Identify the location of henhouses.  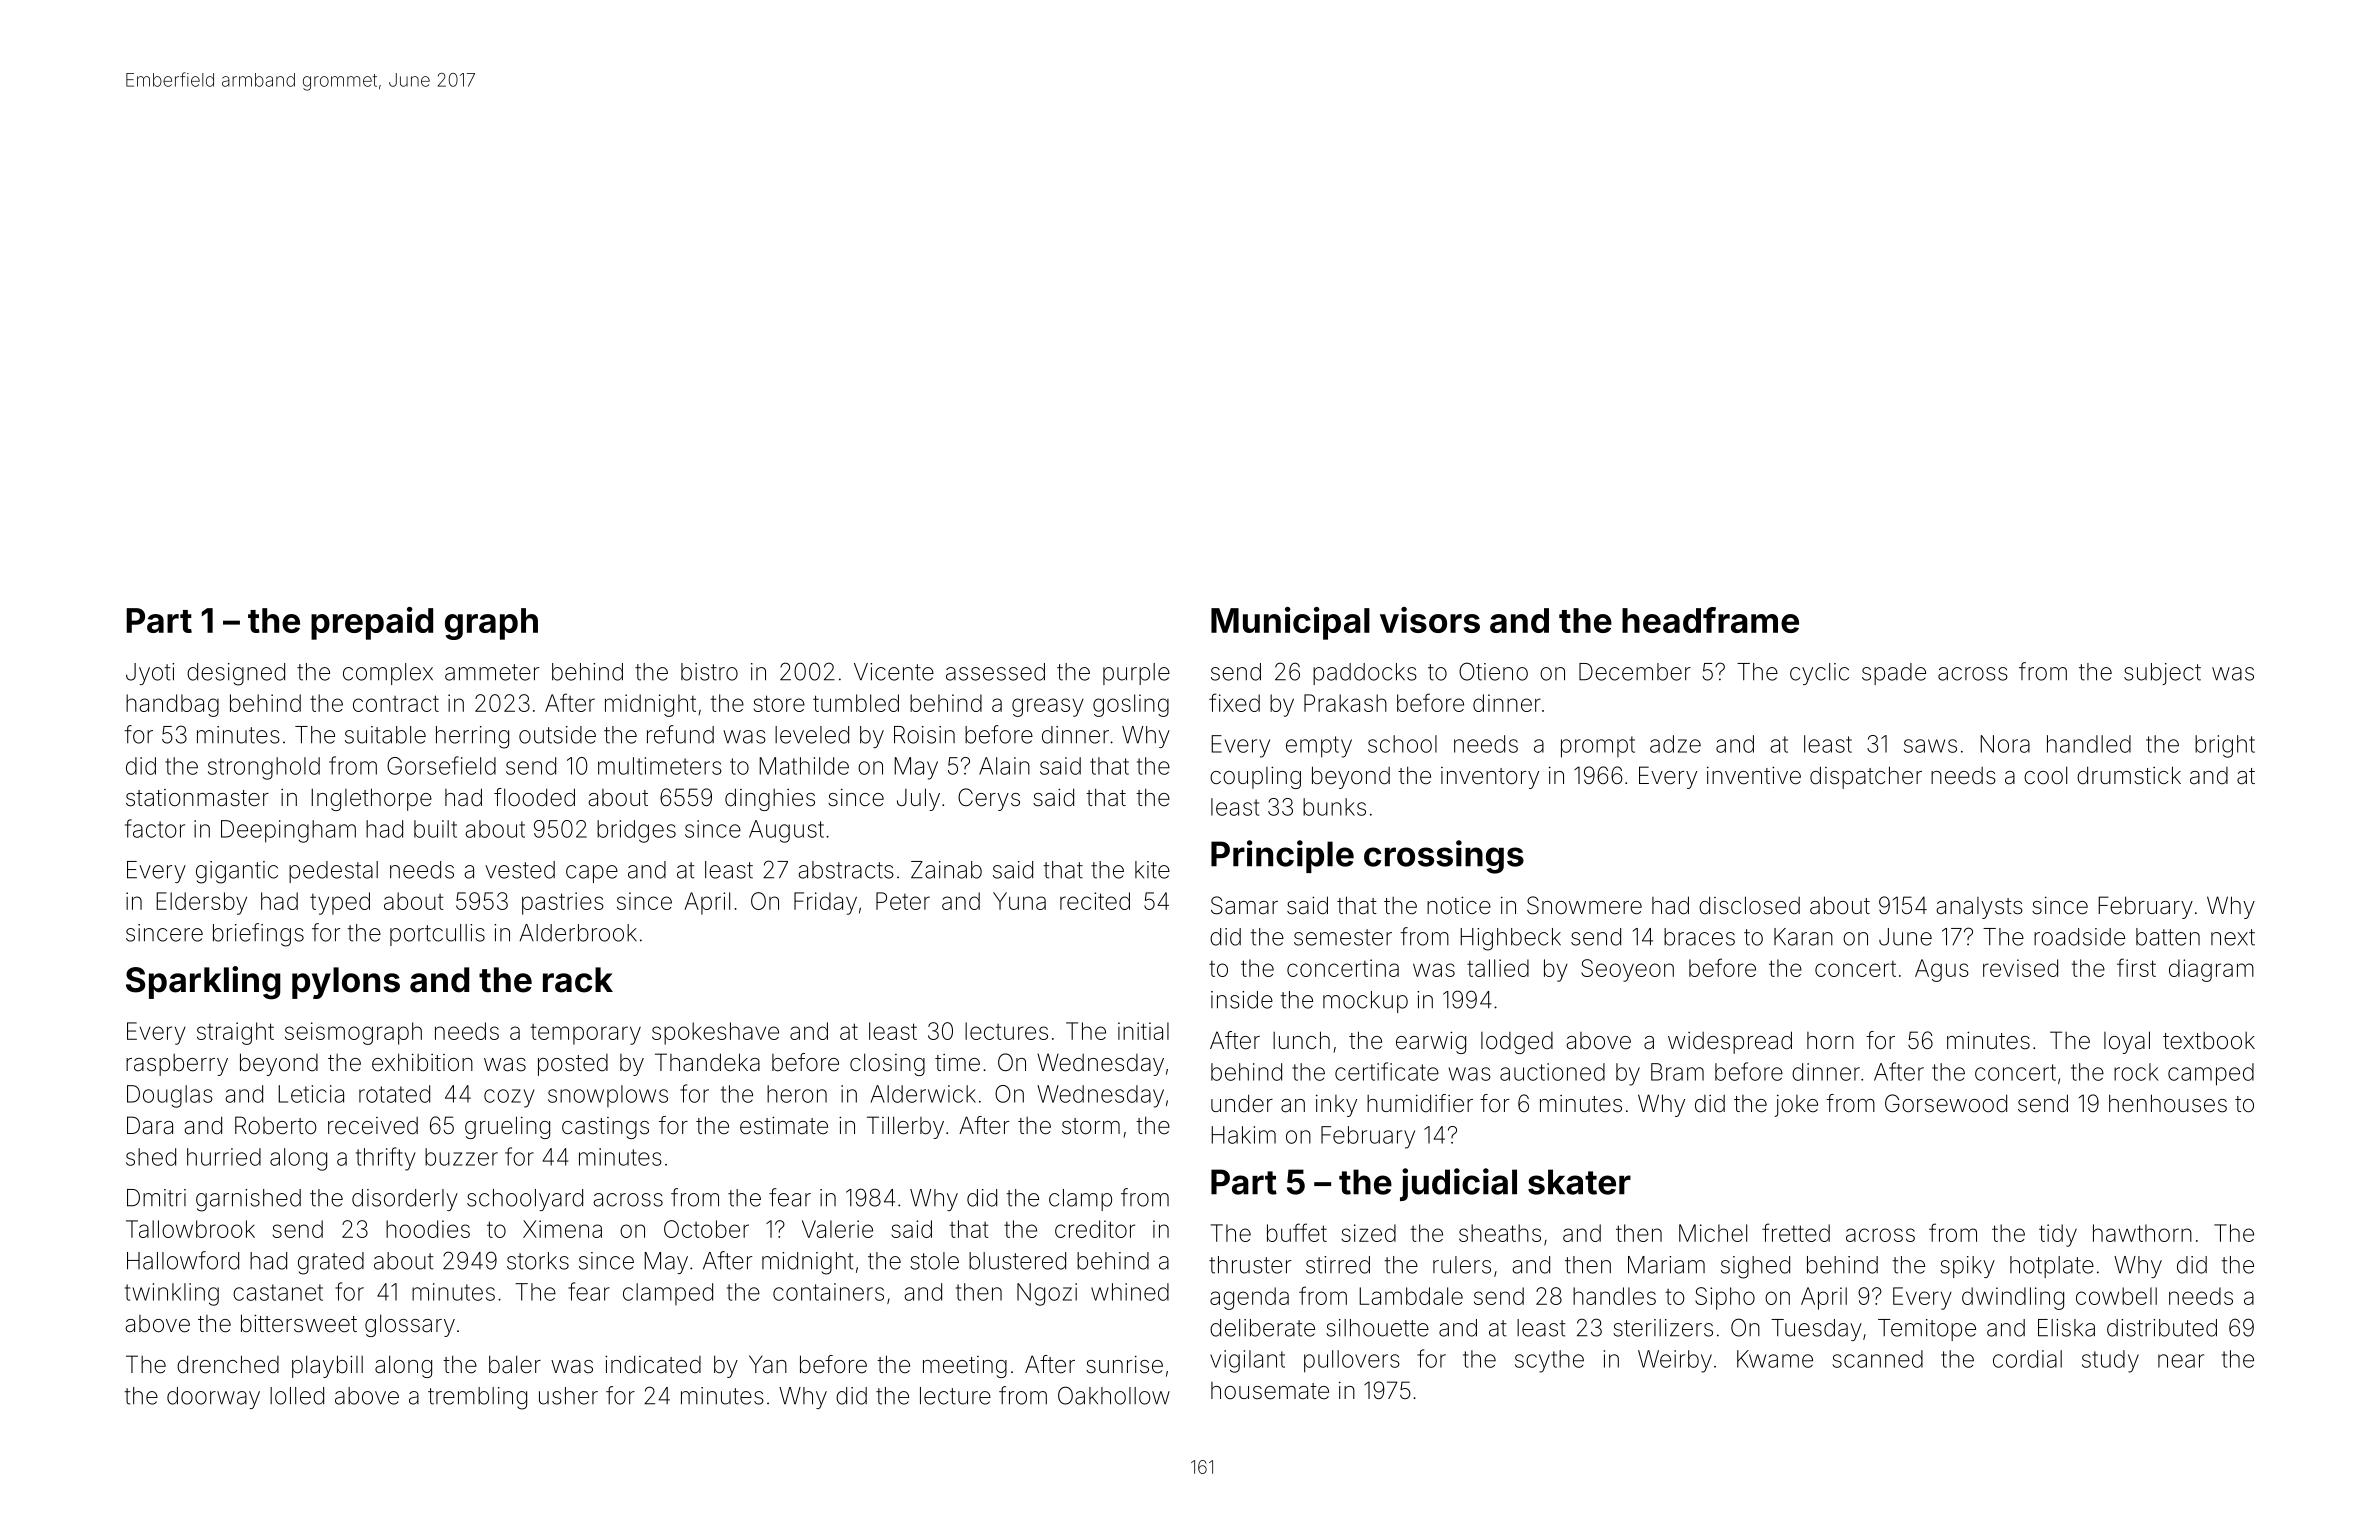
(2168, 1103).
